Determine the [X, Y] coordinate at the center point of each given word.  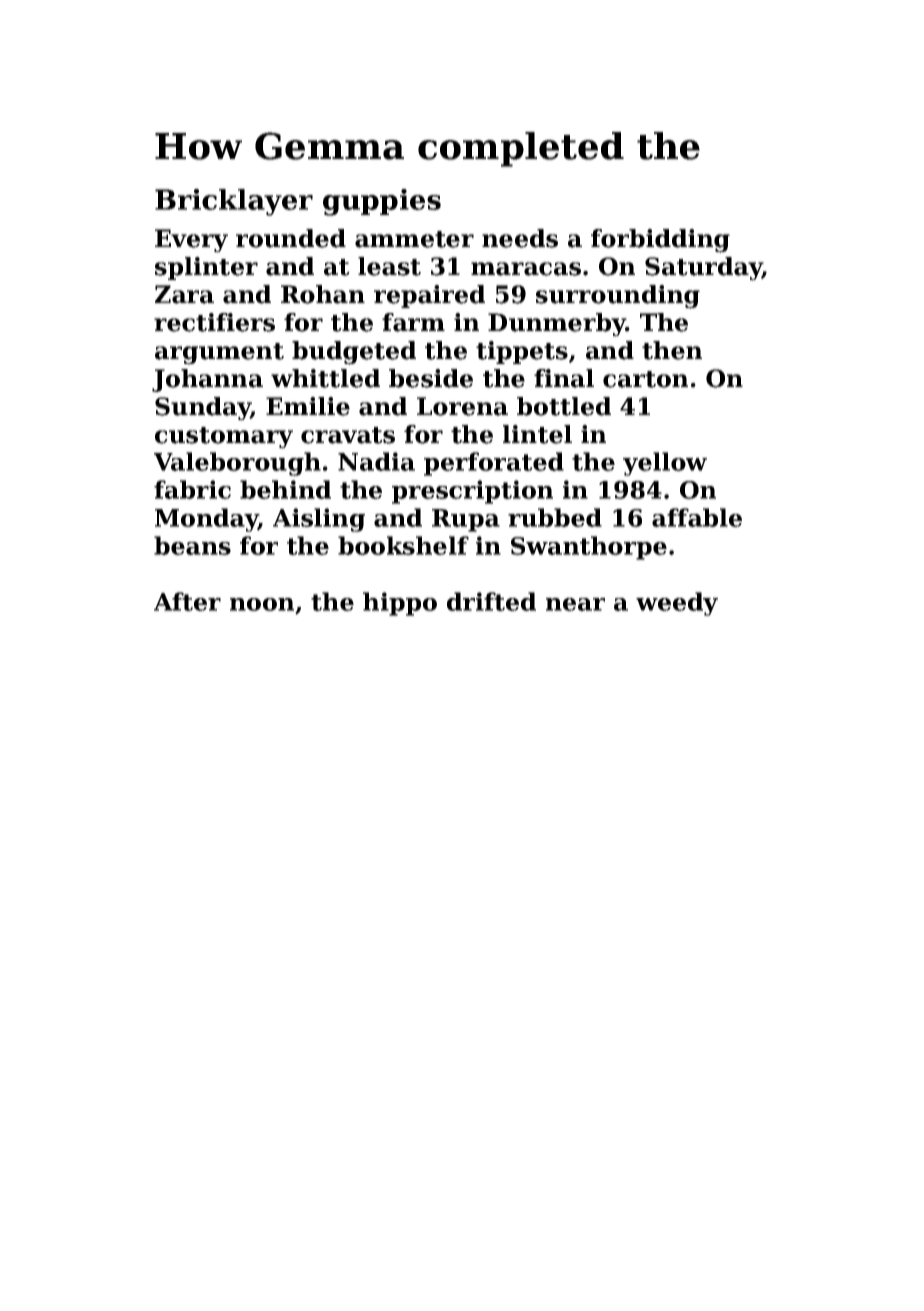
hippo [400, 604]
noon [262, 604]
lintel [537, 434]
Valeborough [237, 464]
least [389, 266]
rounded [291, 238]
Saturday [703, 269]
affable [697, 517]
